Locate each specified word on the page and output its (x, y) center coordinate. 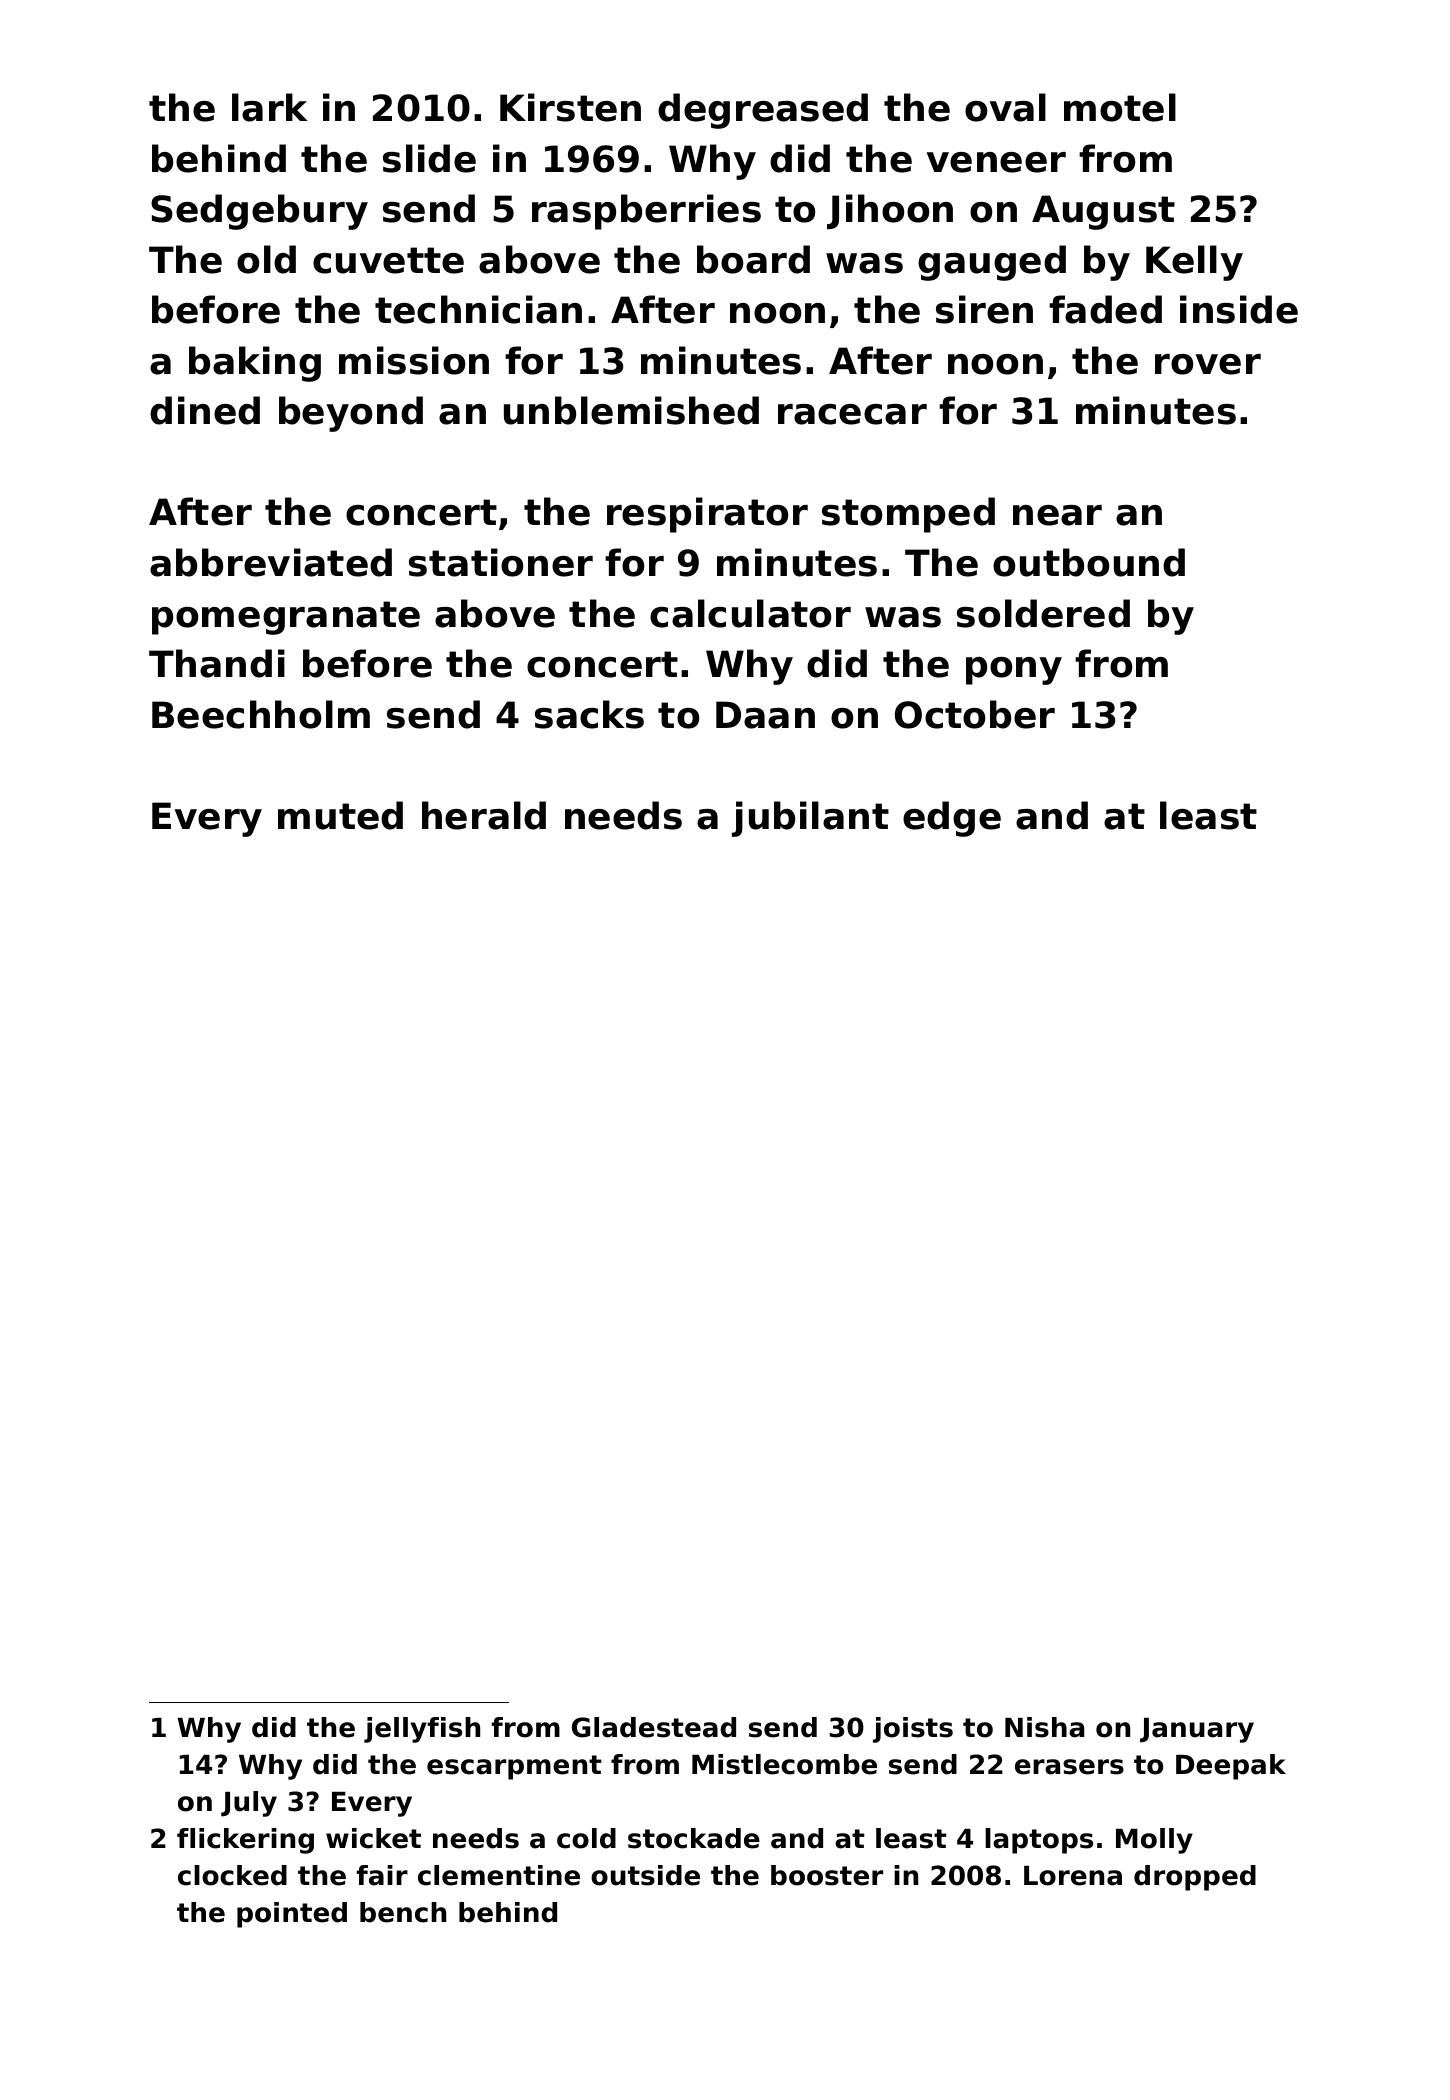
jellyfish (422, 1730)
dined (205, 410)
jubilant (810, 819)
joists (913, 1730)
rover (1208, 364)
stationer (501, 562)
